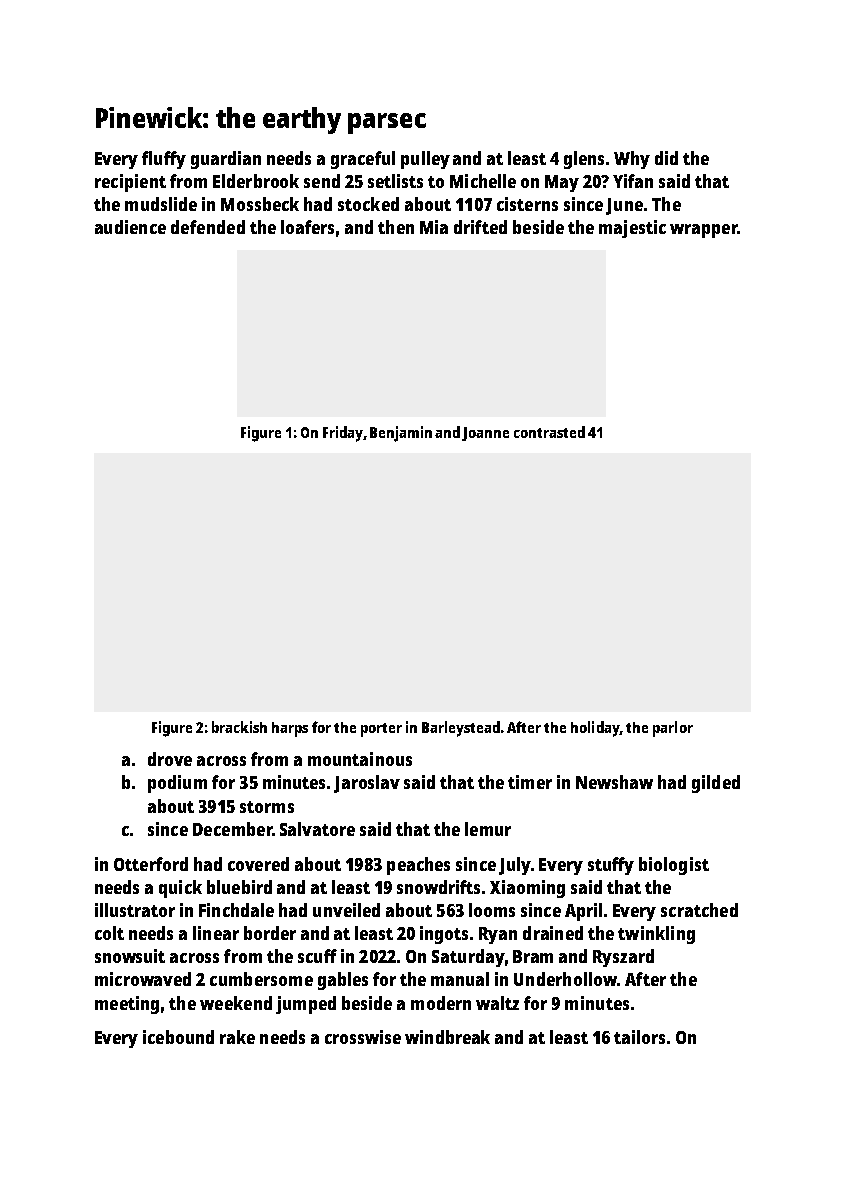  I want to click on pulley, so click(425, 160).
